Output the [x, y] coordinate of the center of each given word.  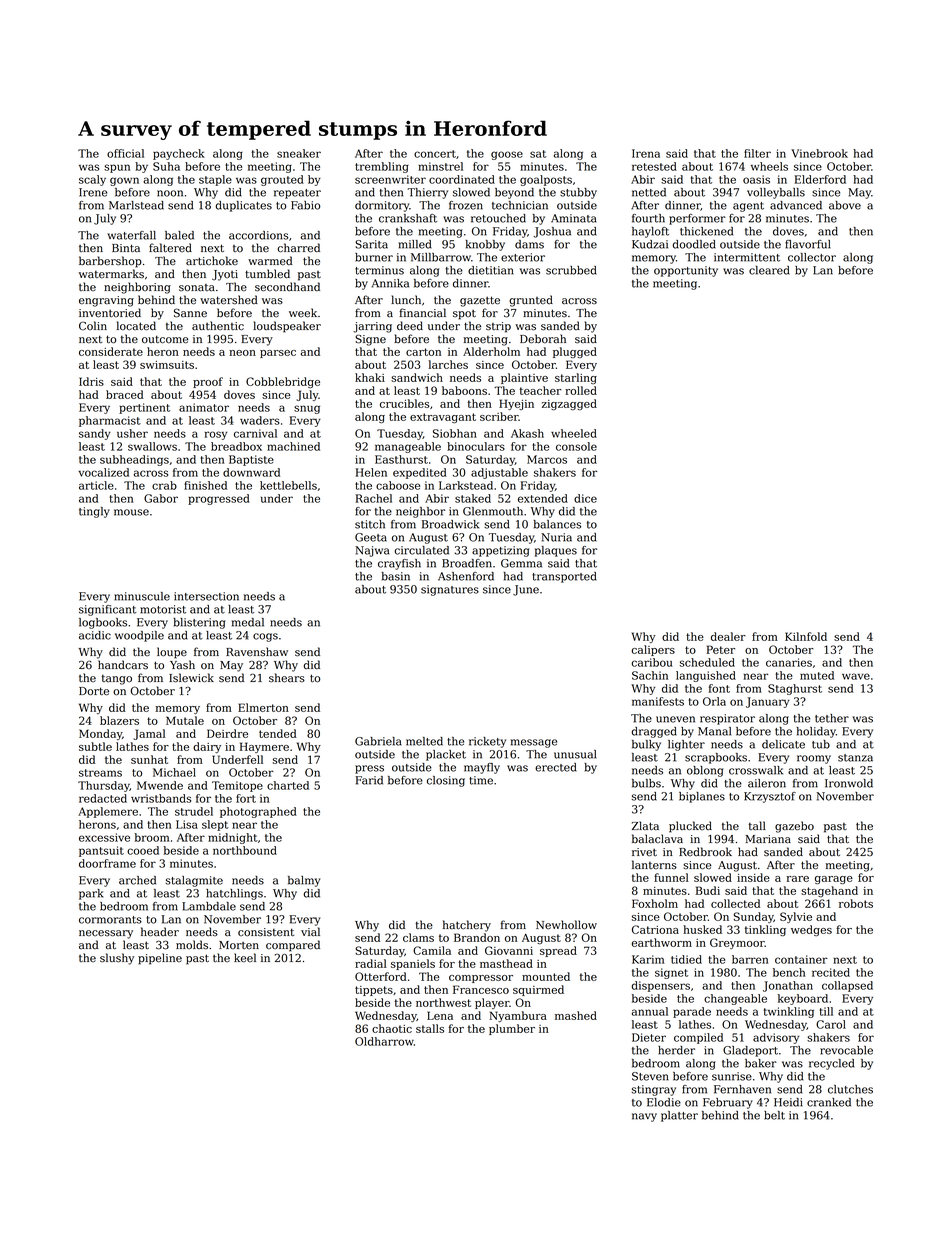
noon [170, 193]
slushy [117, 959]
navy [644, 1117]
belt [774, 1115]
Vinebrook [819, 153]
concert [435, 154]
